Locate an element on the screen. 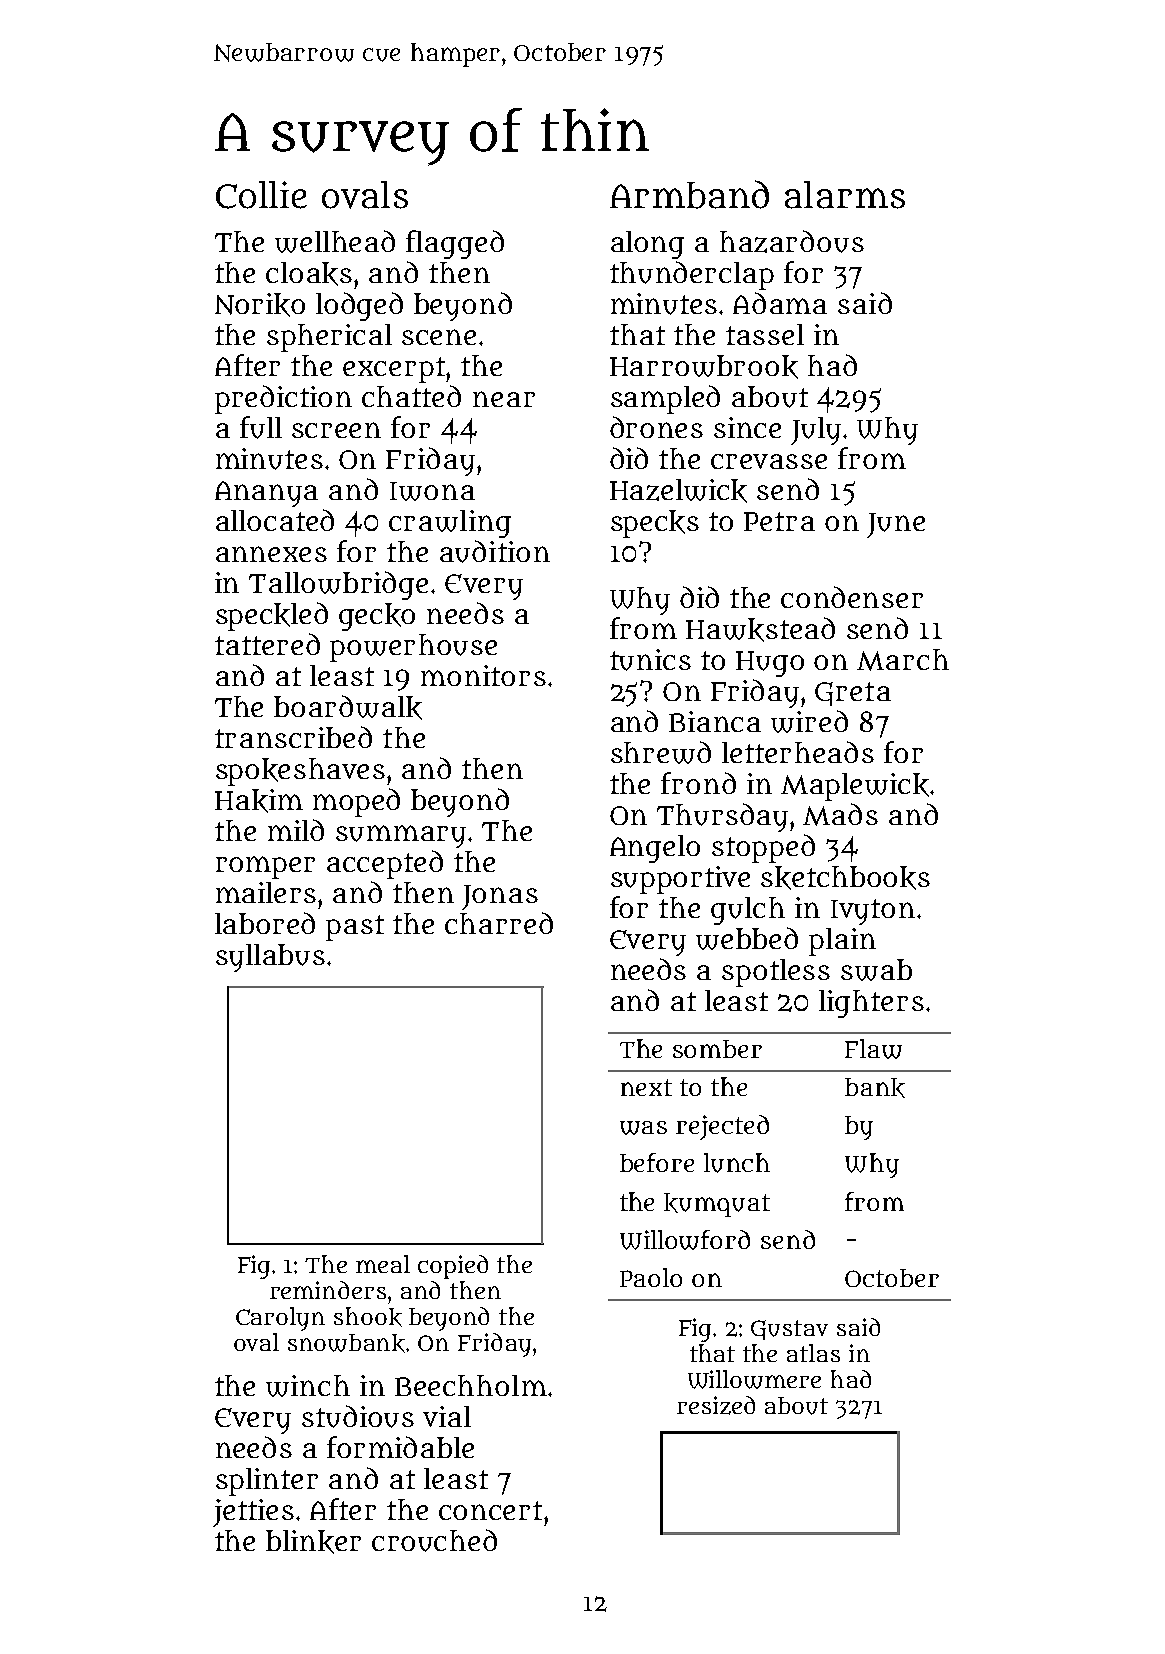  boardwalk is located at coordinates (348, 707).
